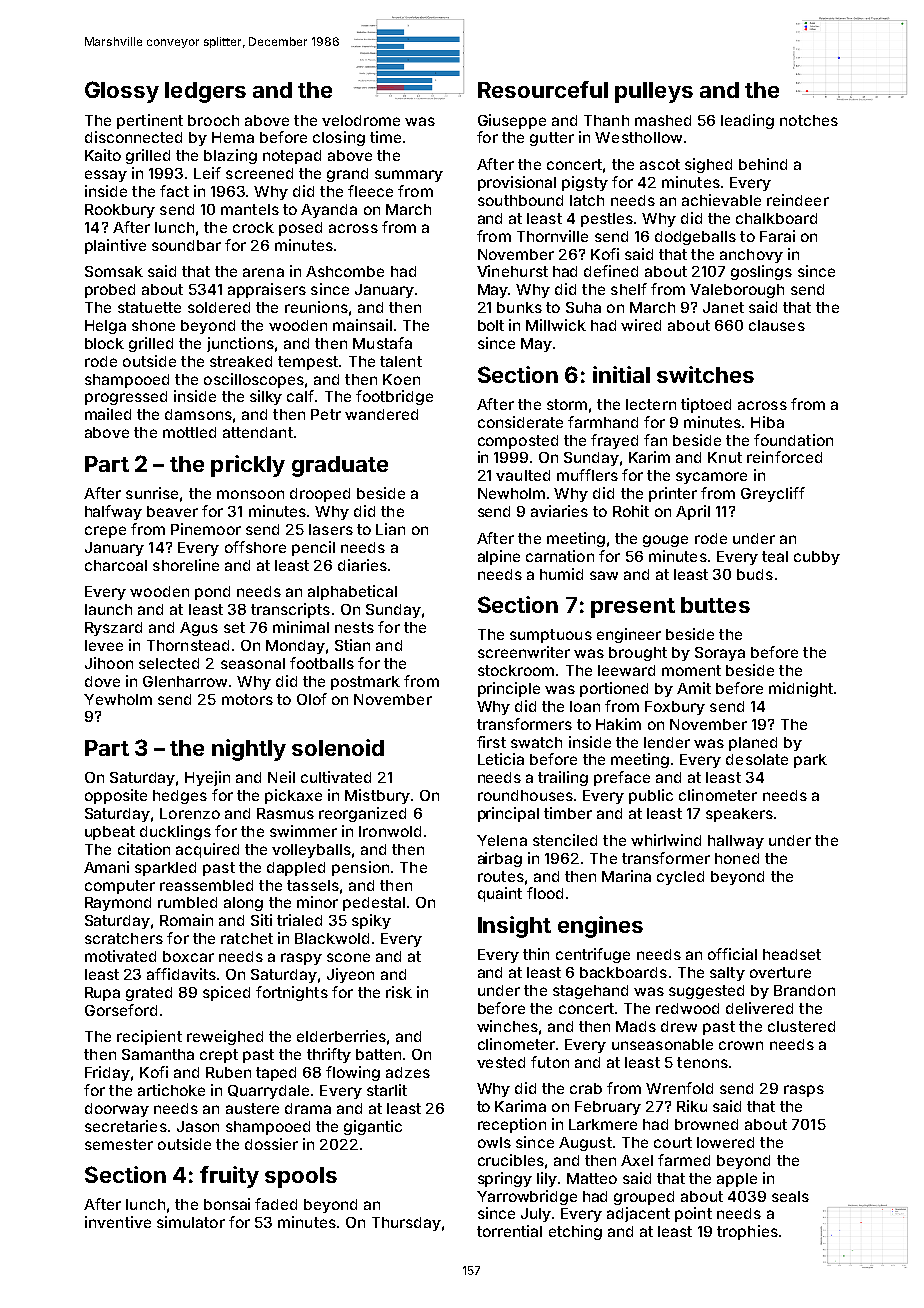  Describe the element at coordinates (361, 120) in the document. I see `velodrome` at that location.
